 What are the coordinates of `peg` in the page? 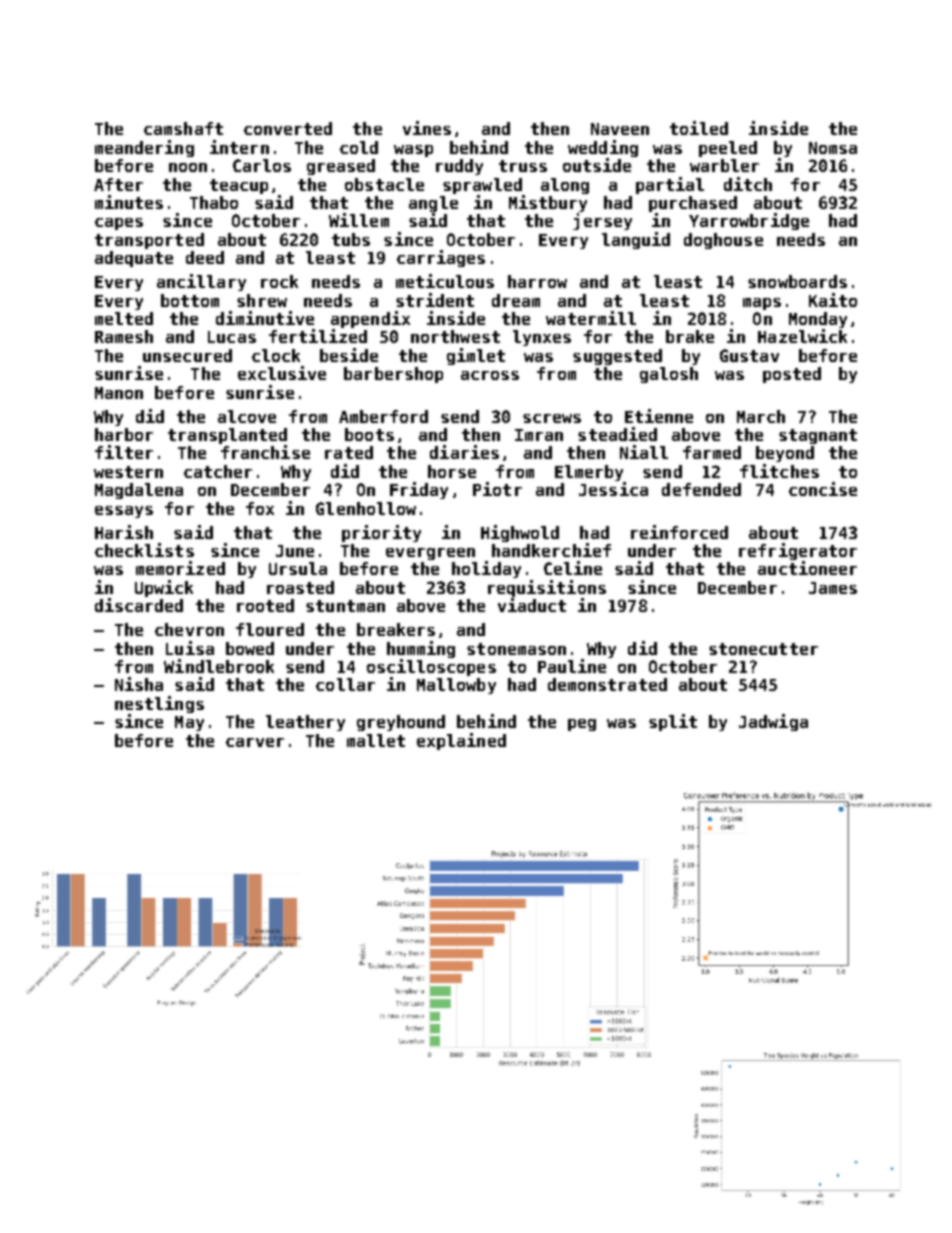 It's located at (582, 725).
